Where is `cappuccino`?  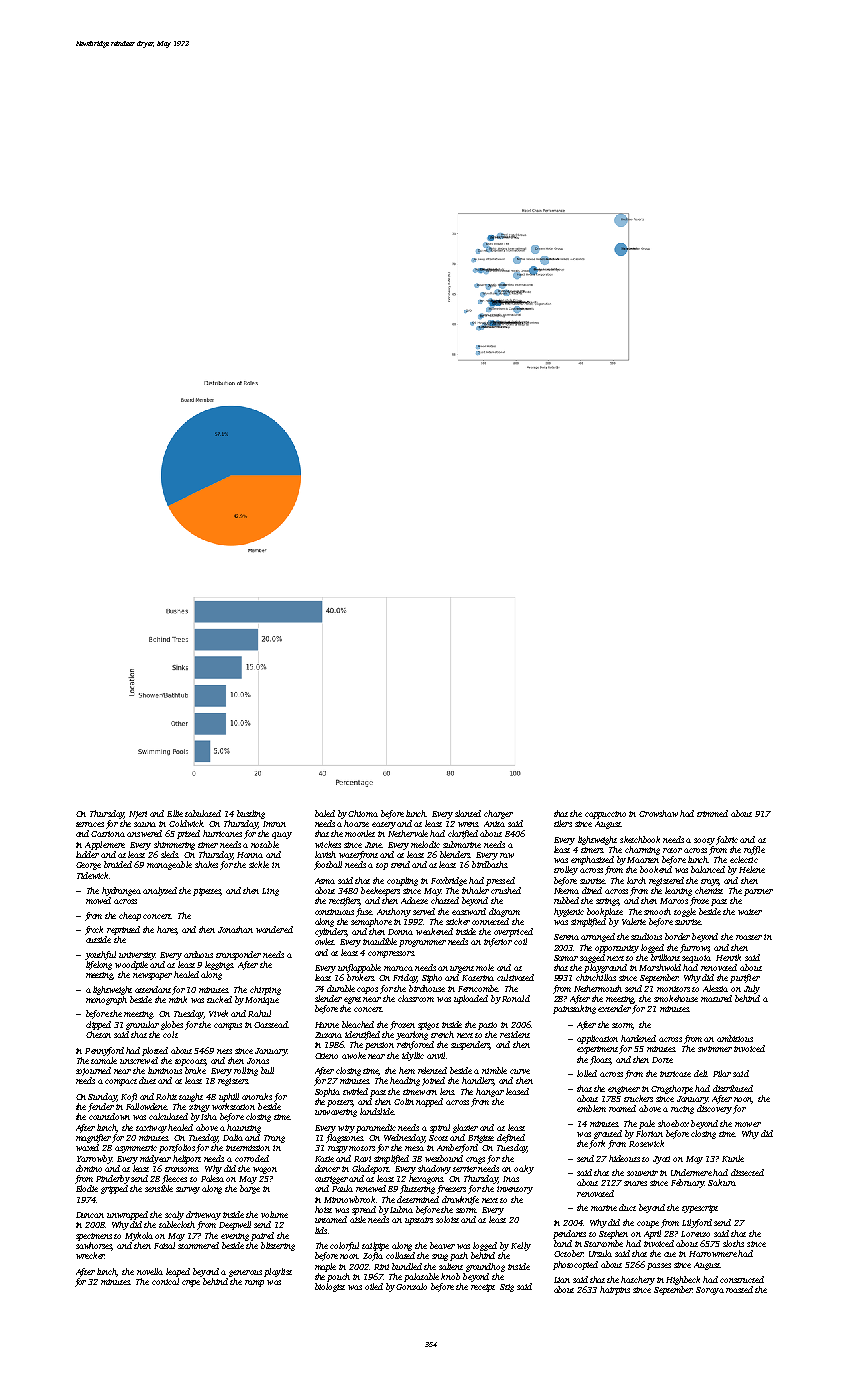
cappuccino is located at coordinates (605, 815).
